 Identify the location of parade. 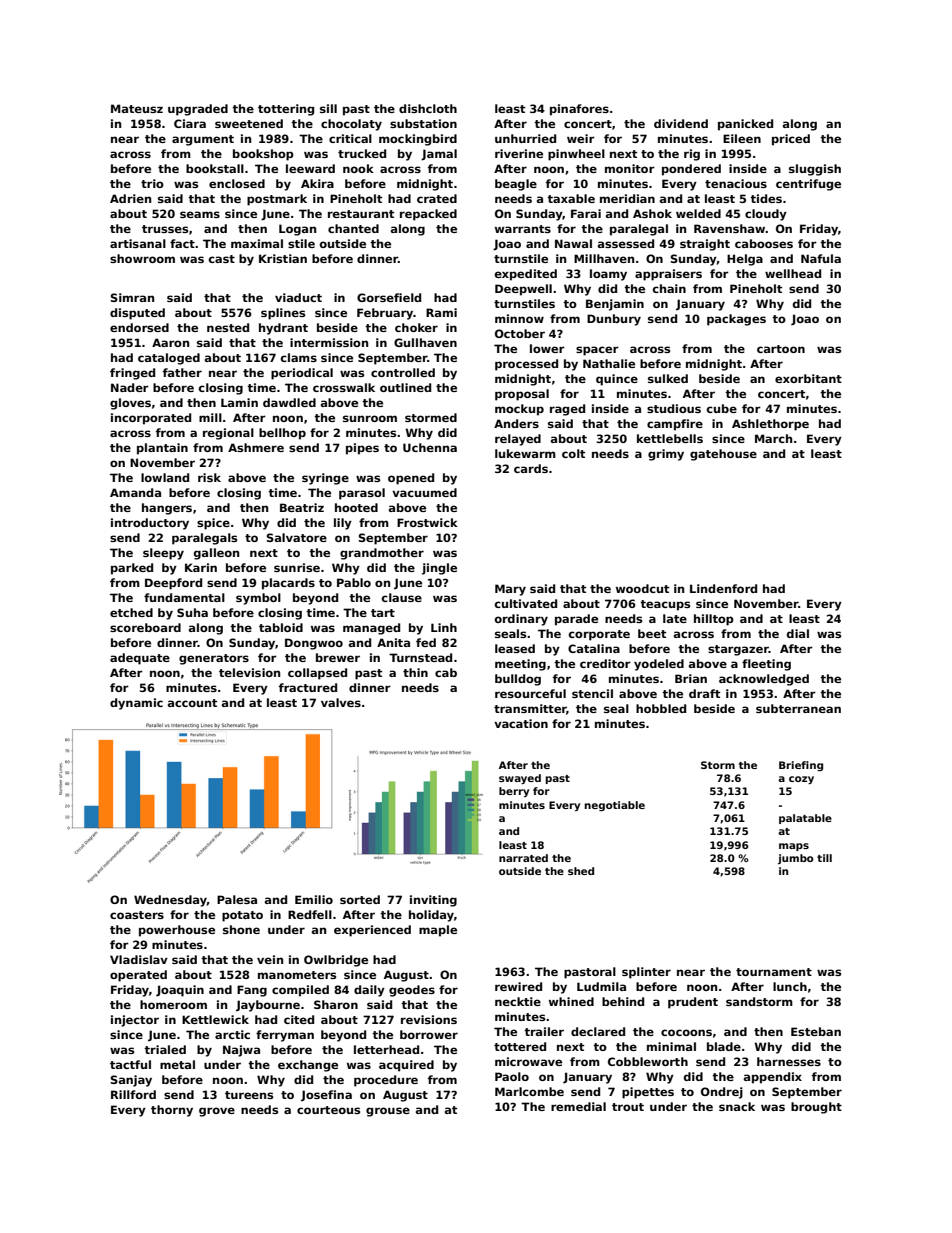
(576, 620).
